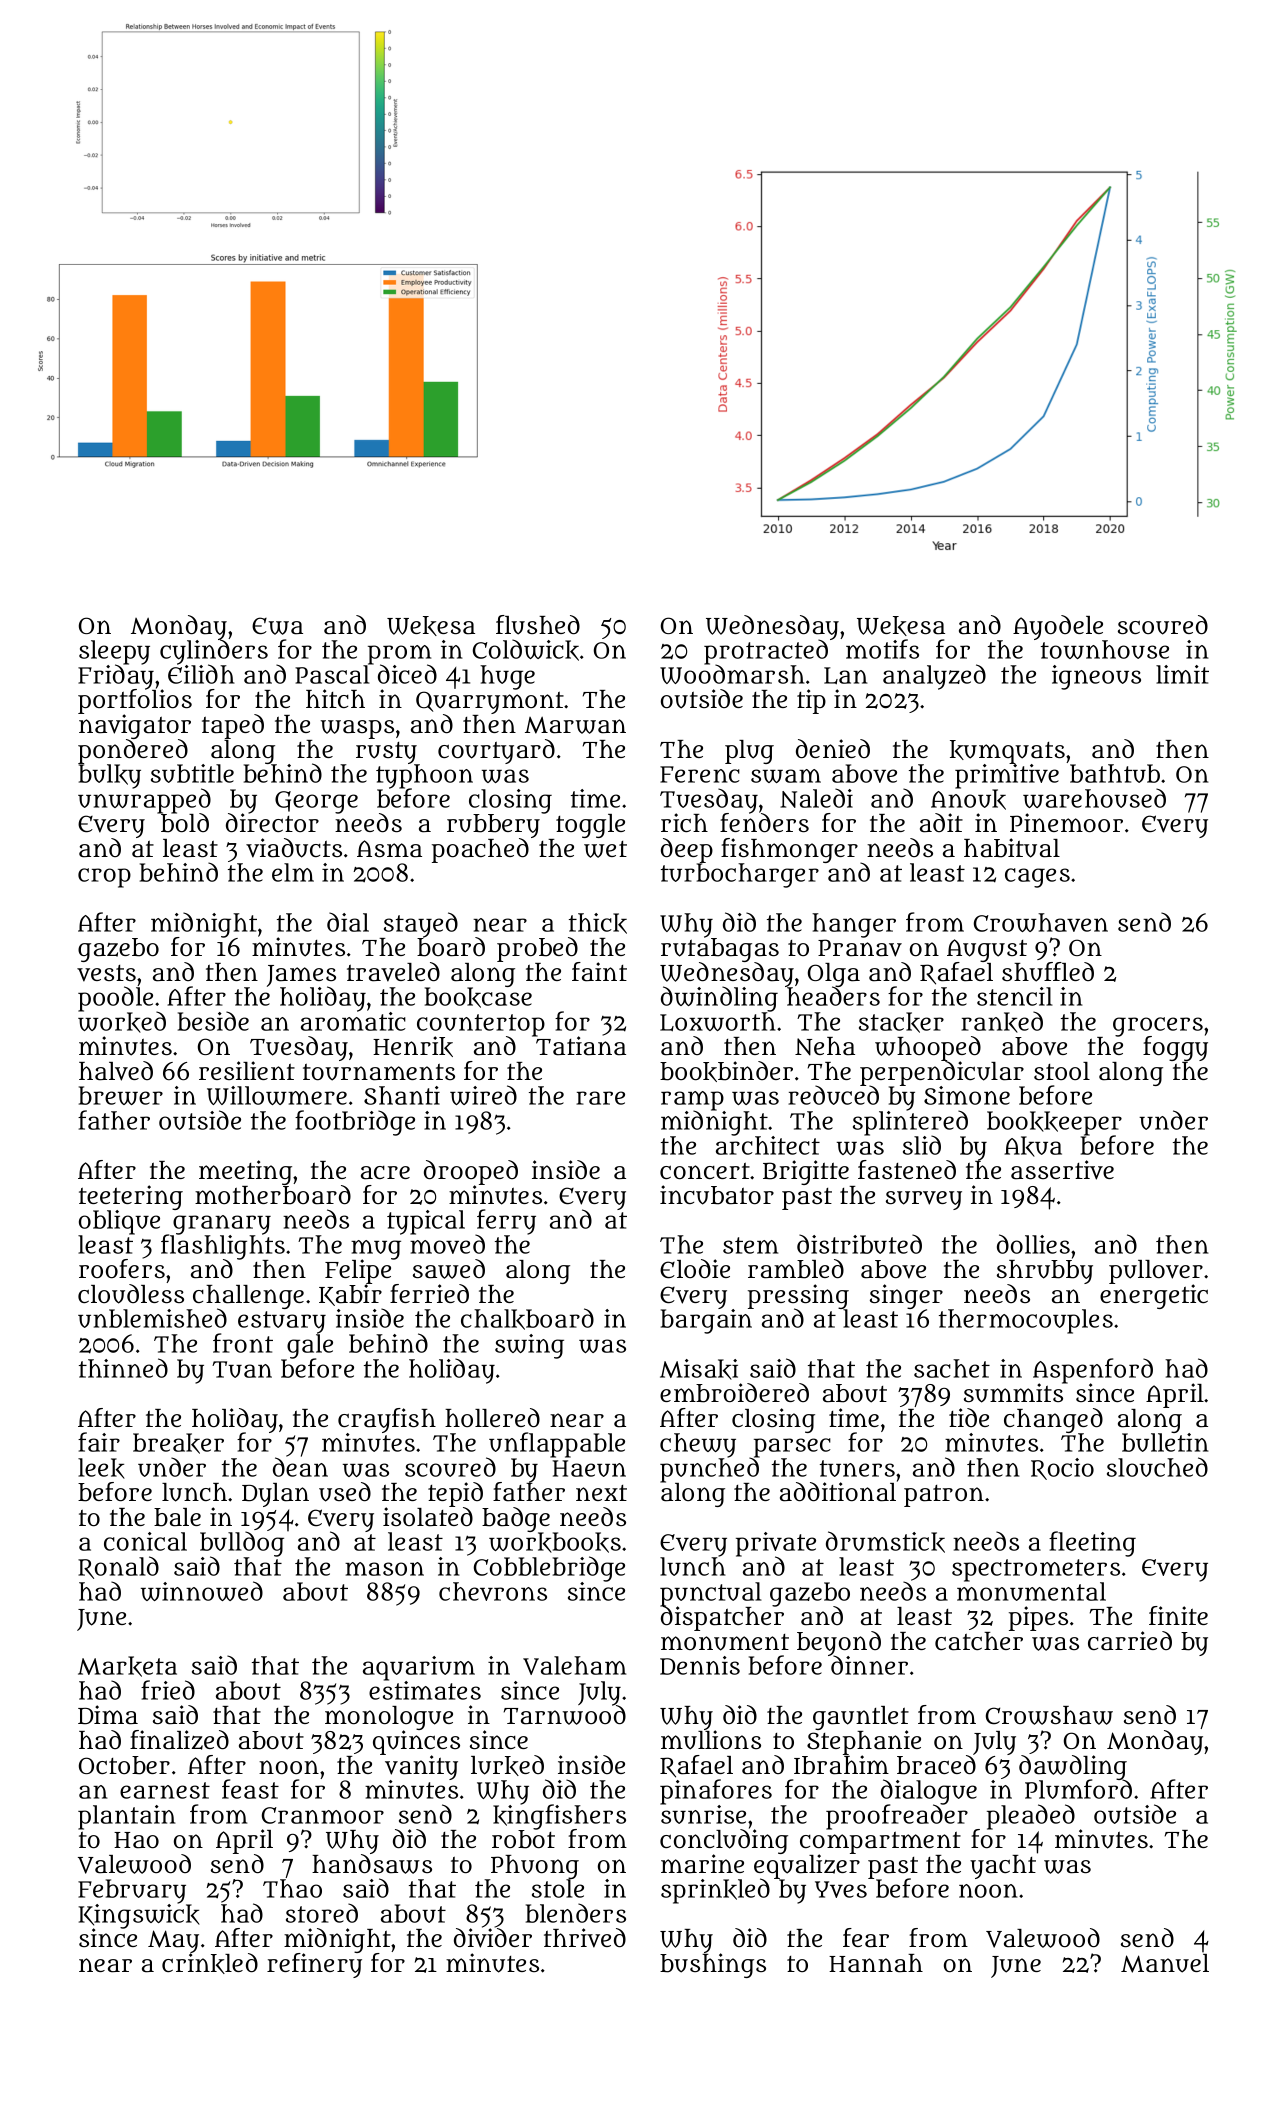  What do you see at coordinates (496, 751) in the image?
I see `courtyard` at bounding box center [496, 751].
